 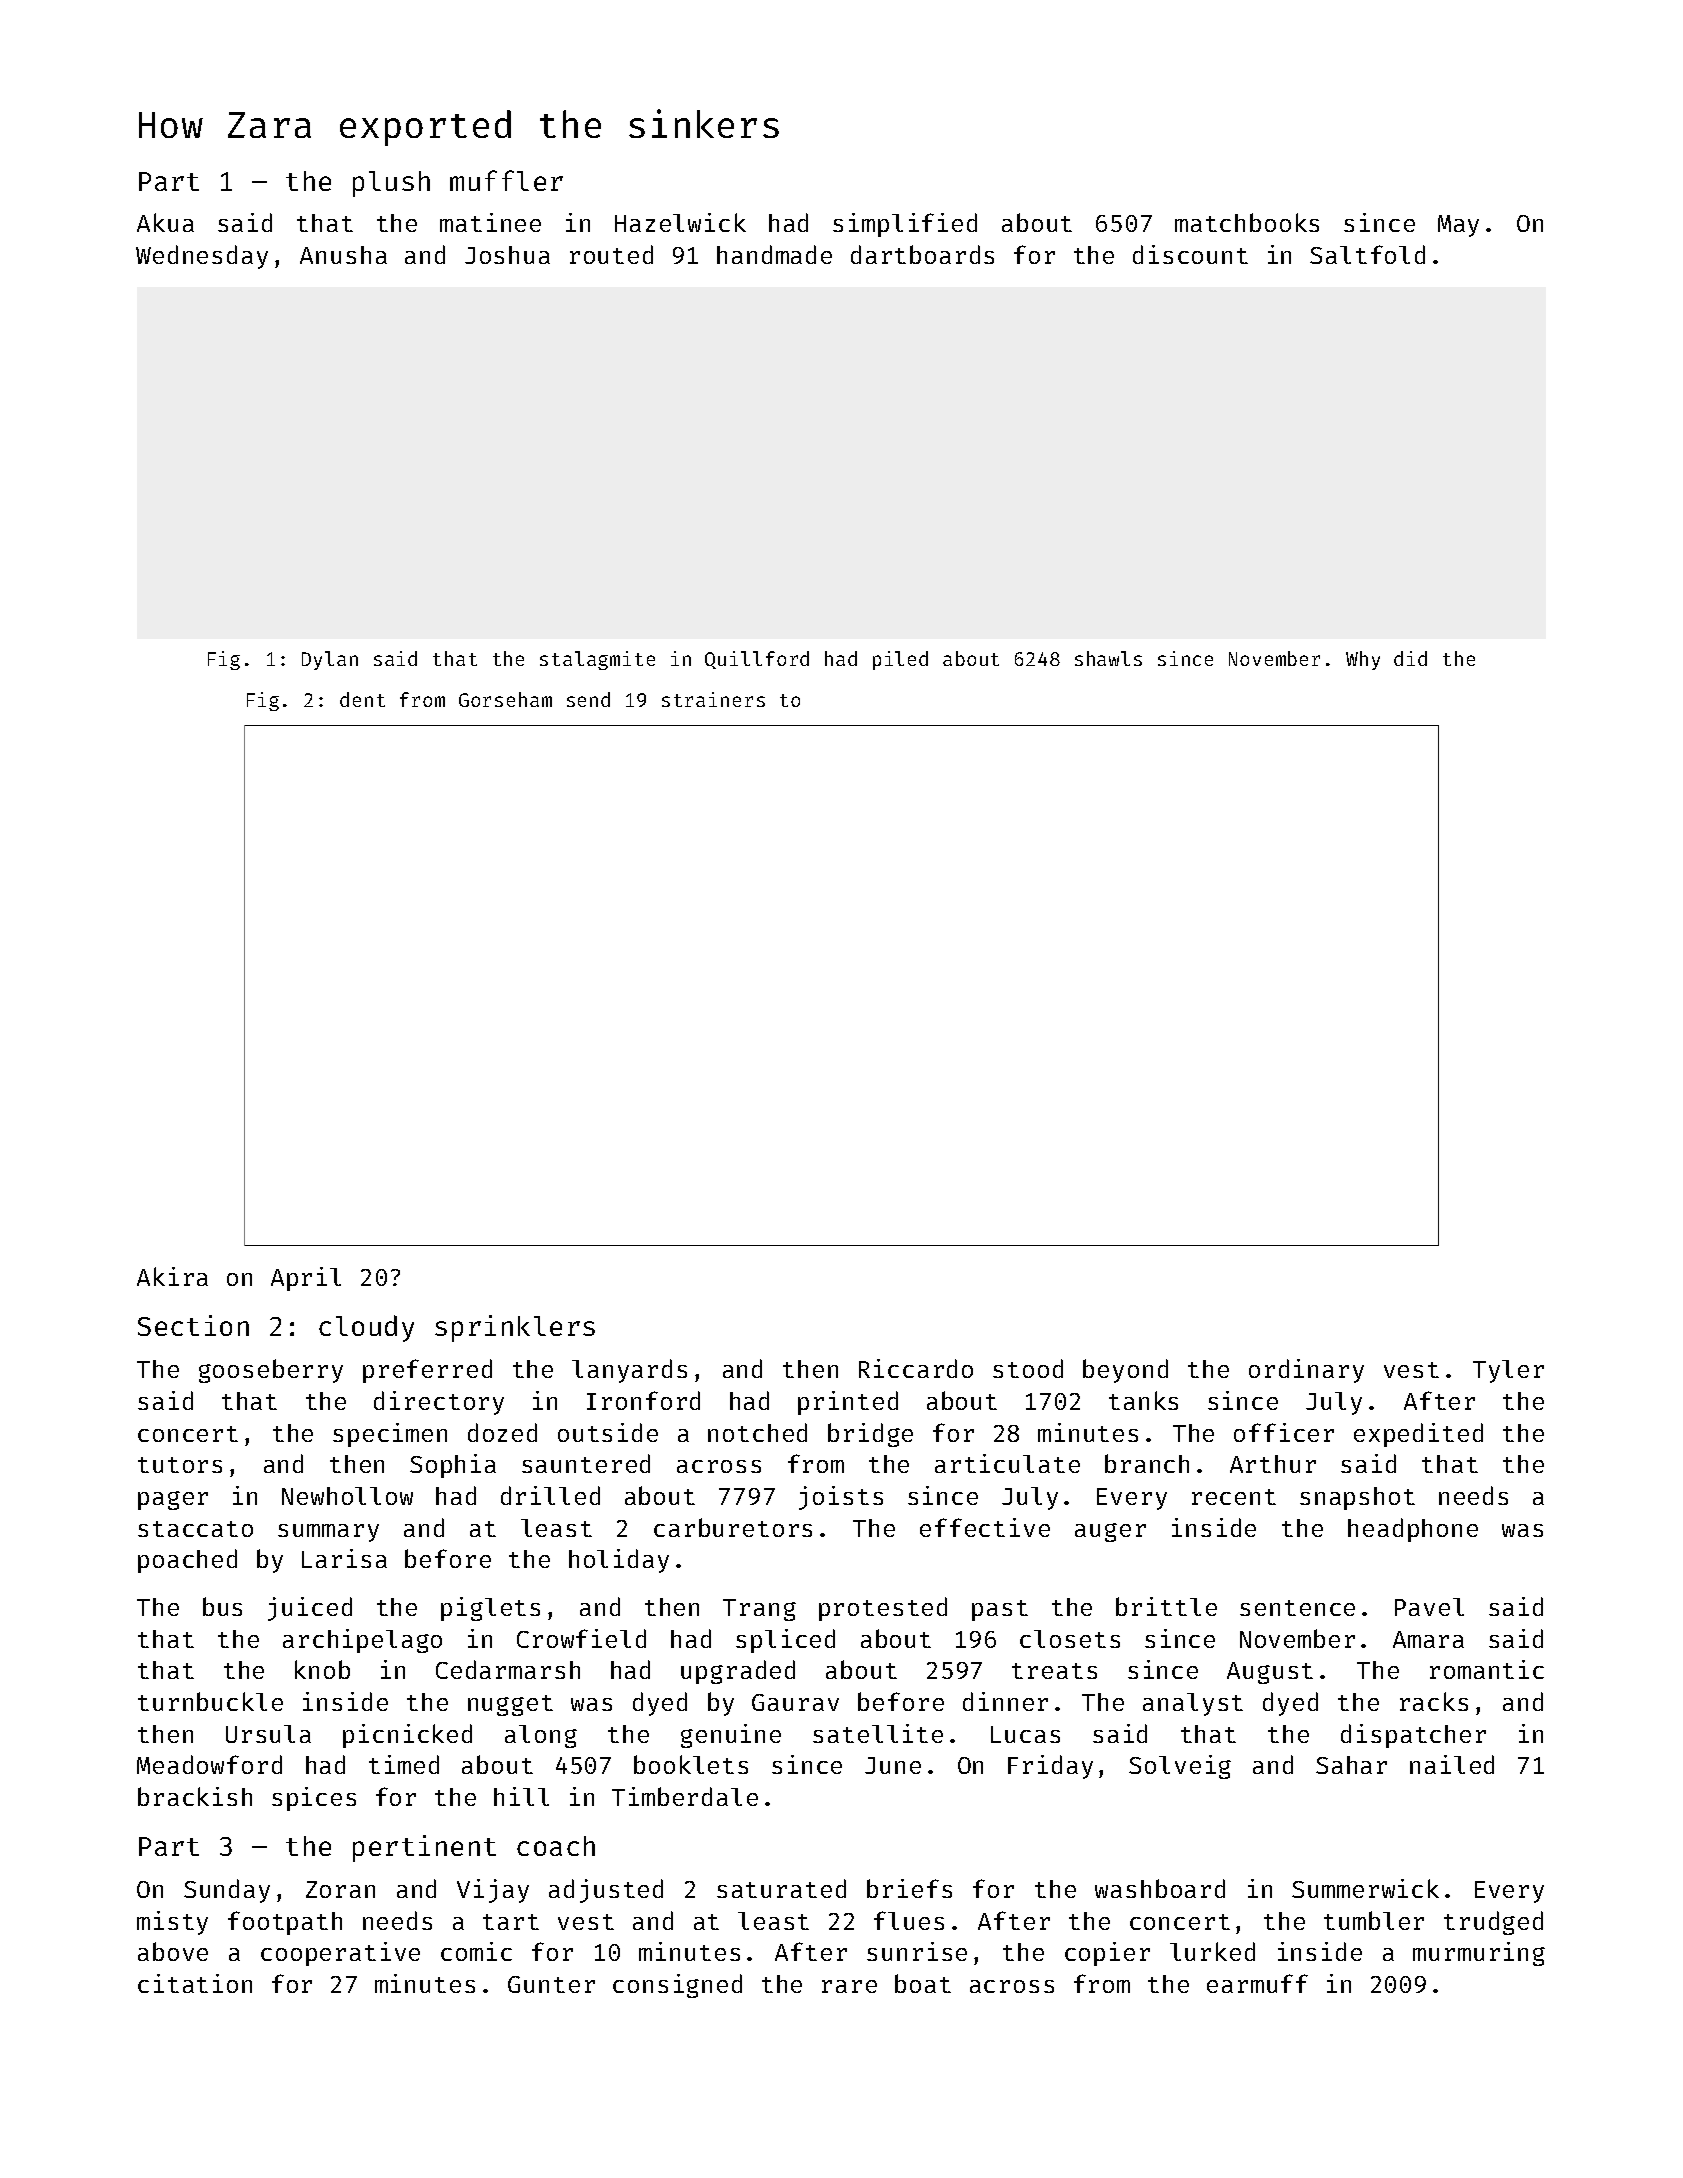 I want to click on stood, so click(x=1028, y=1368).
